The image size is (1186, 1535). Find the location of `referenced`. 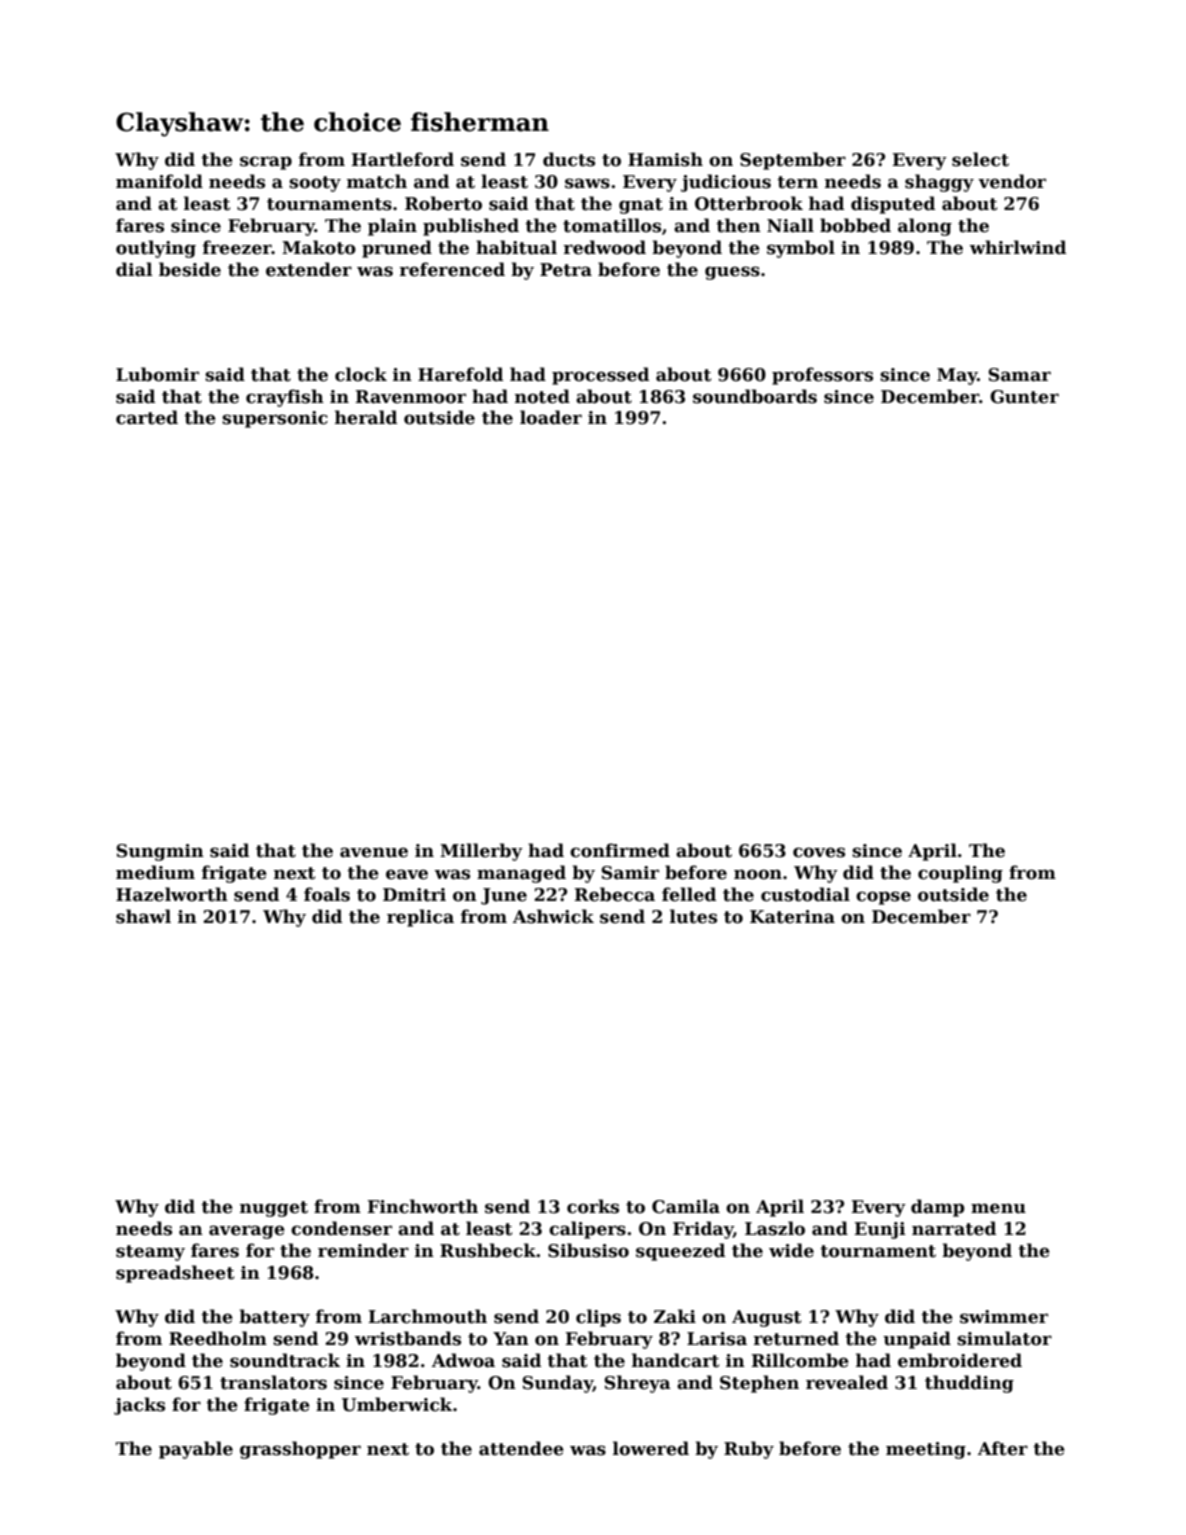

referenced is located at coordinates (452, 269).
